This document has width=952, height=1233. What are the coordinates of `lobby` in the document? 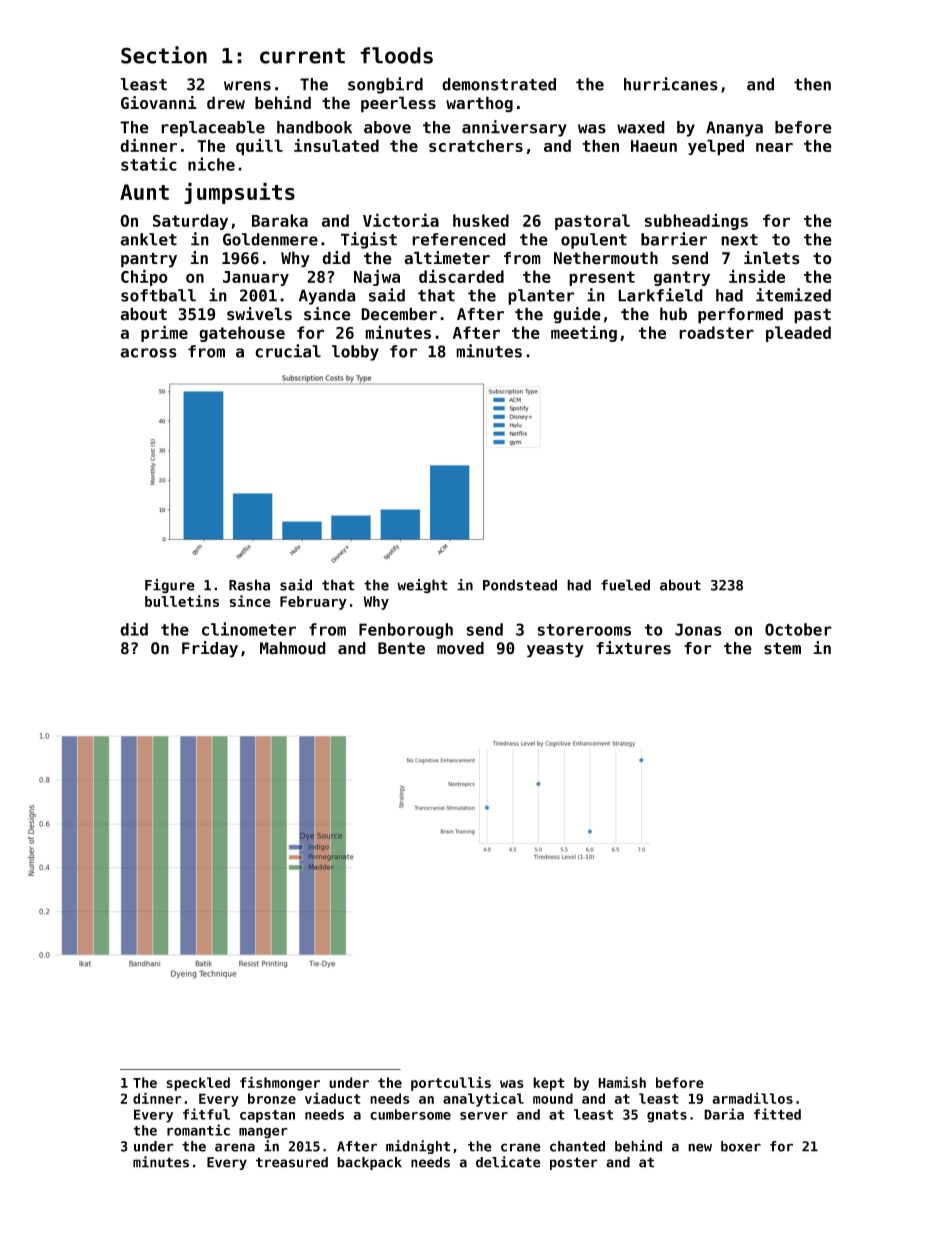 It's located at (355, 353).
